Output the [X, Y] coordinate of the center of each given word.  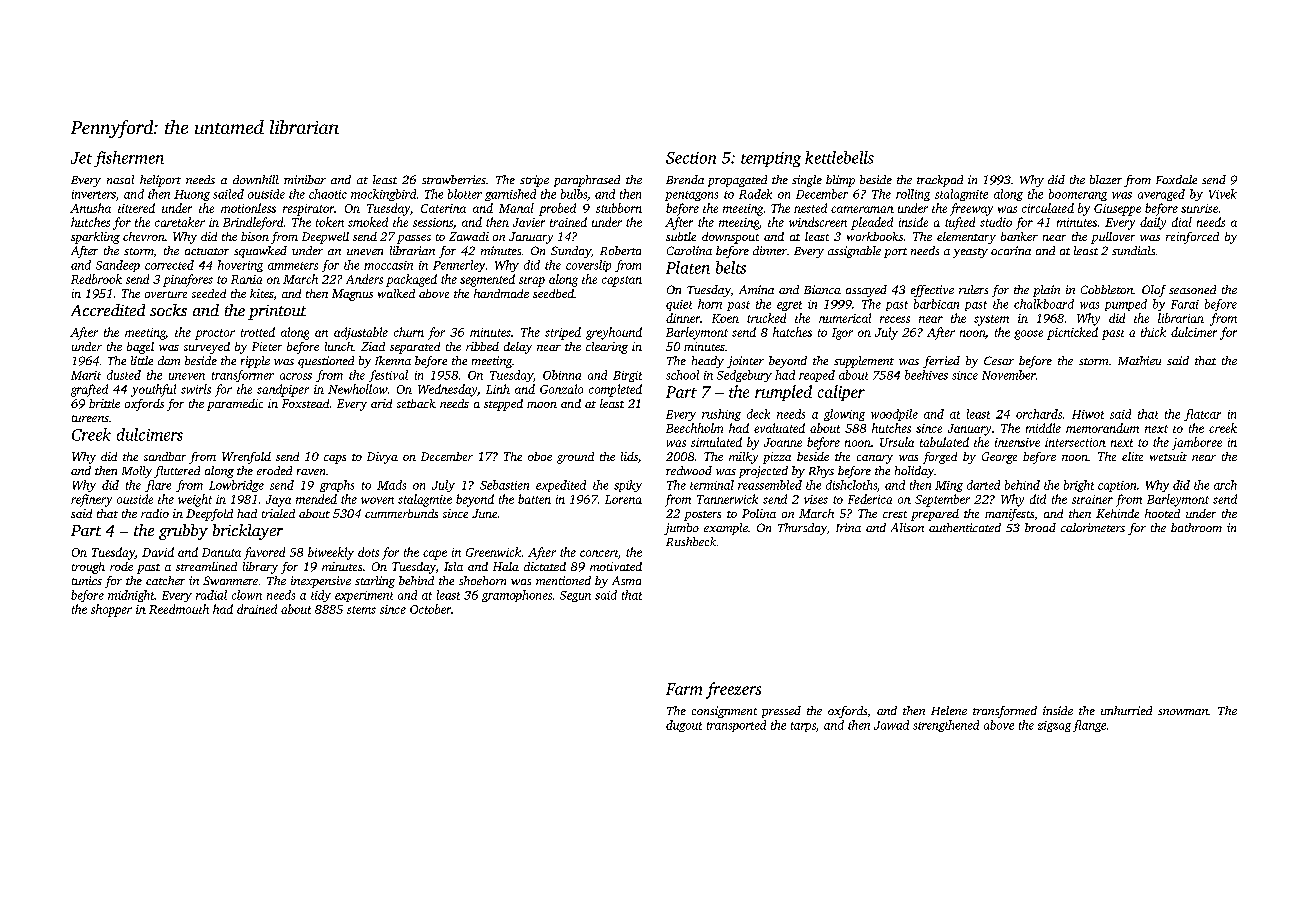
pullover [1113, 238]
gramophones [517, 596]
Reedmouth [179, 609]
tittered [136, 208]
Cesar [999, 360]
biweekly [331, 553]
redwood [689, 470]
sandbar [165, 456]
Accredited [108, 310]
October [430, 609]
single [807, 181]
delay [518, 348]
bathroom [1196, 527]
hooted [1162, 513]
